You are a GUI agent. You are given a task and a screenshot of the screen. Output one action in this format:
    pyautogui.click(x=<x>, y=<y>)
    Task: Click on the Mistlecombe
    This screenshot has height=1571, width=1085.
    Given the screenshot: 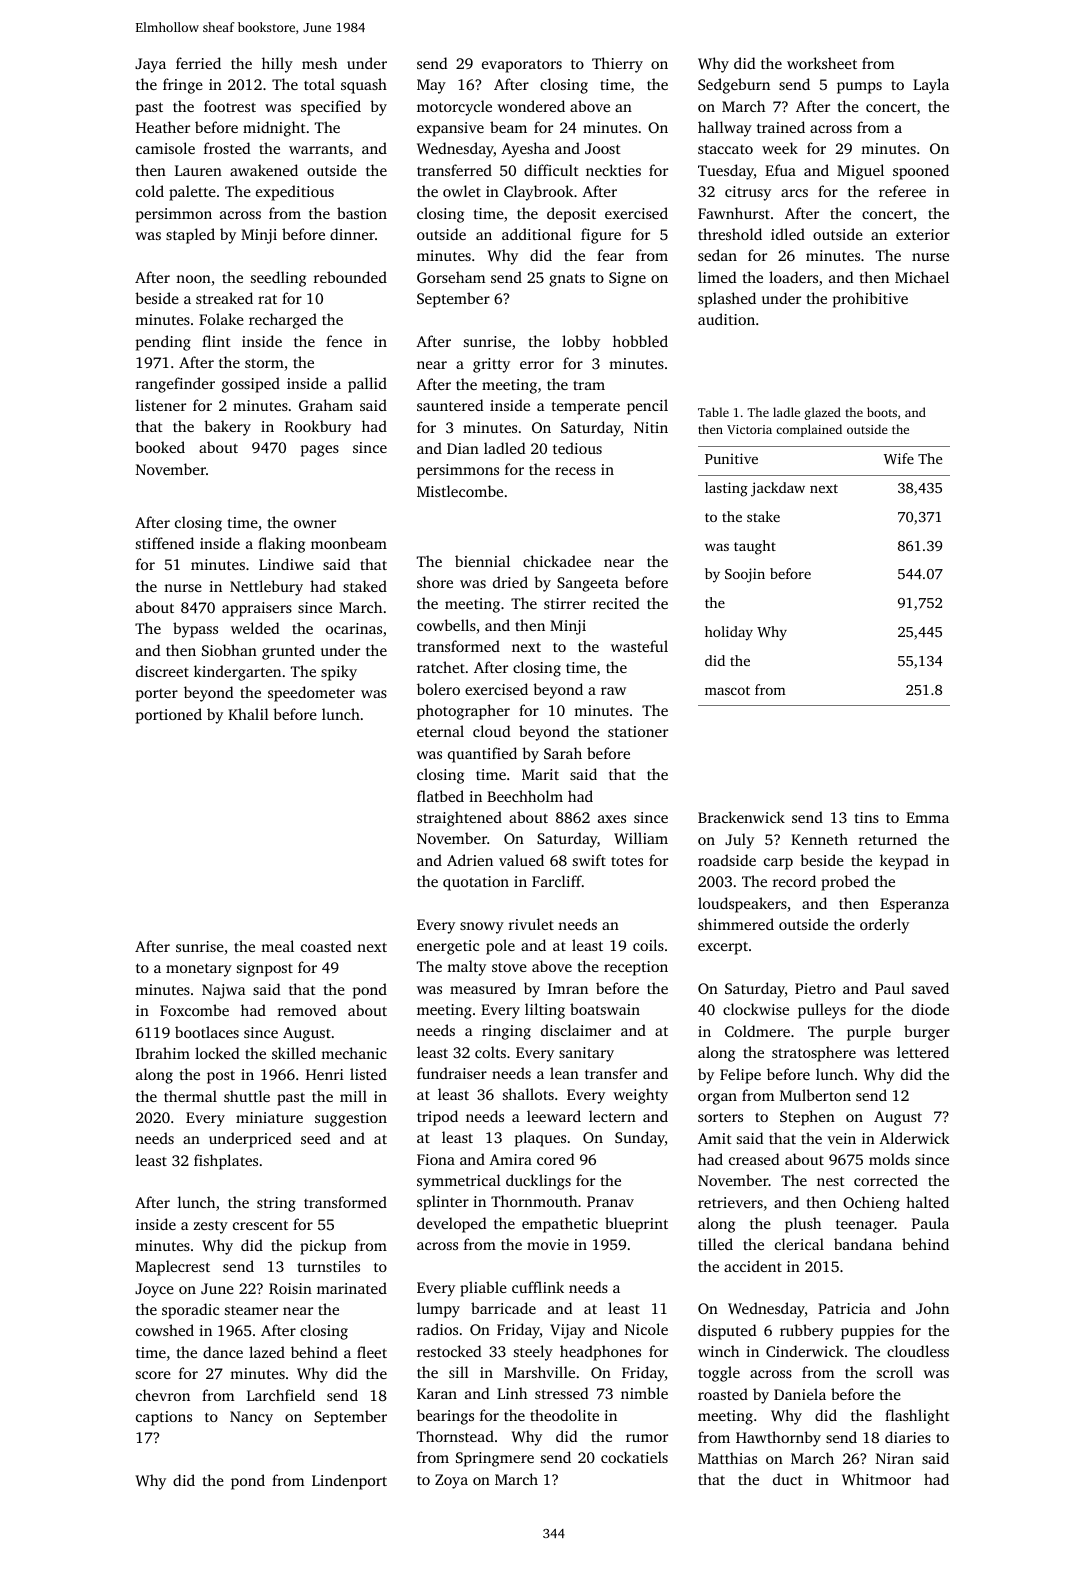 What is the action you would take?
    pyautogui.click(x=460, y=491)
